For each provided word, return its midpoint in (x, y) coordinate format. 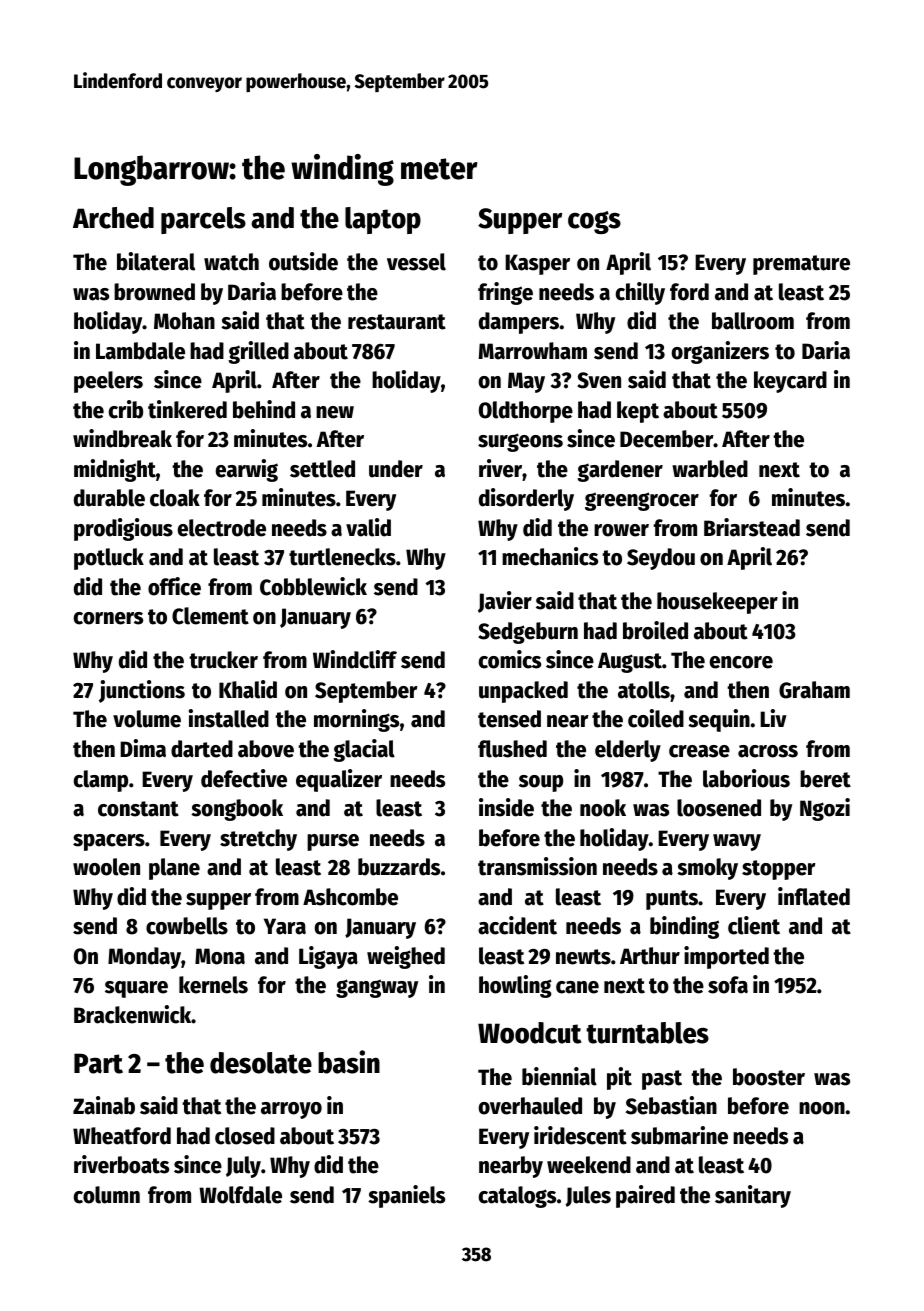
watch (231, 262)
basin (349, 1062)
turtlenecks (342, 557)
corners (108, 618)
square (136, 989)
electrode (222, 528)
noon (822, 1108)
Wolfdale (240, 1195)
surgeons (520, 442)
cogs (594, 222)
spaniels (406, 1196)
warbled (710, 469)
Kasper (537, 264)
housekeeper (717, 603)
